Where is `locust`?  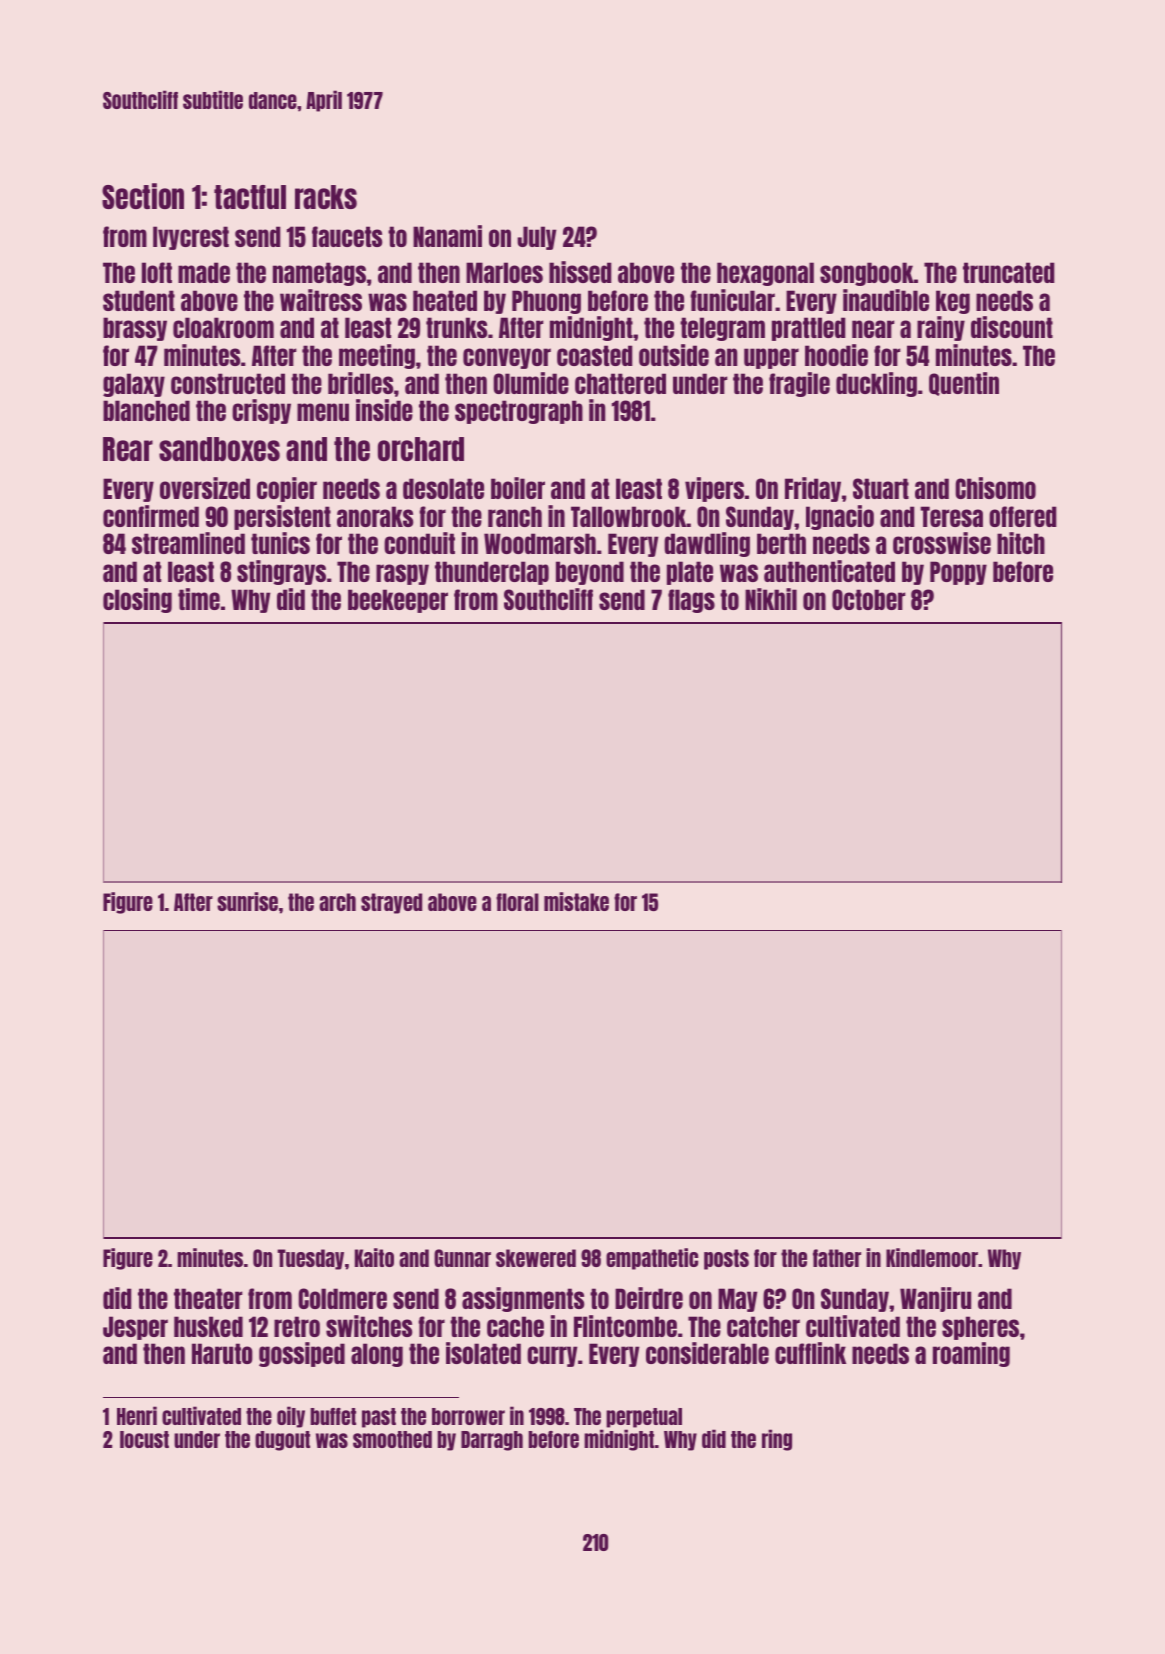 locust is located at coordinates (144, 1439).
